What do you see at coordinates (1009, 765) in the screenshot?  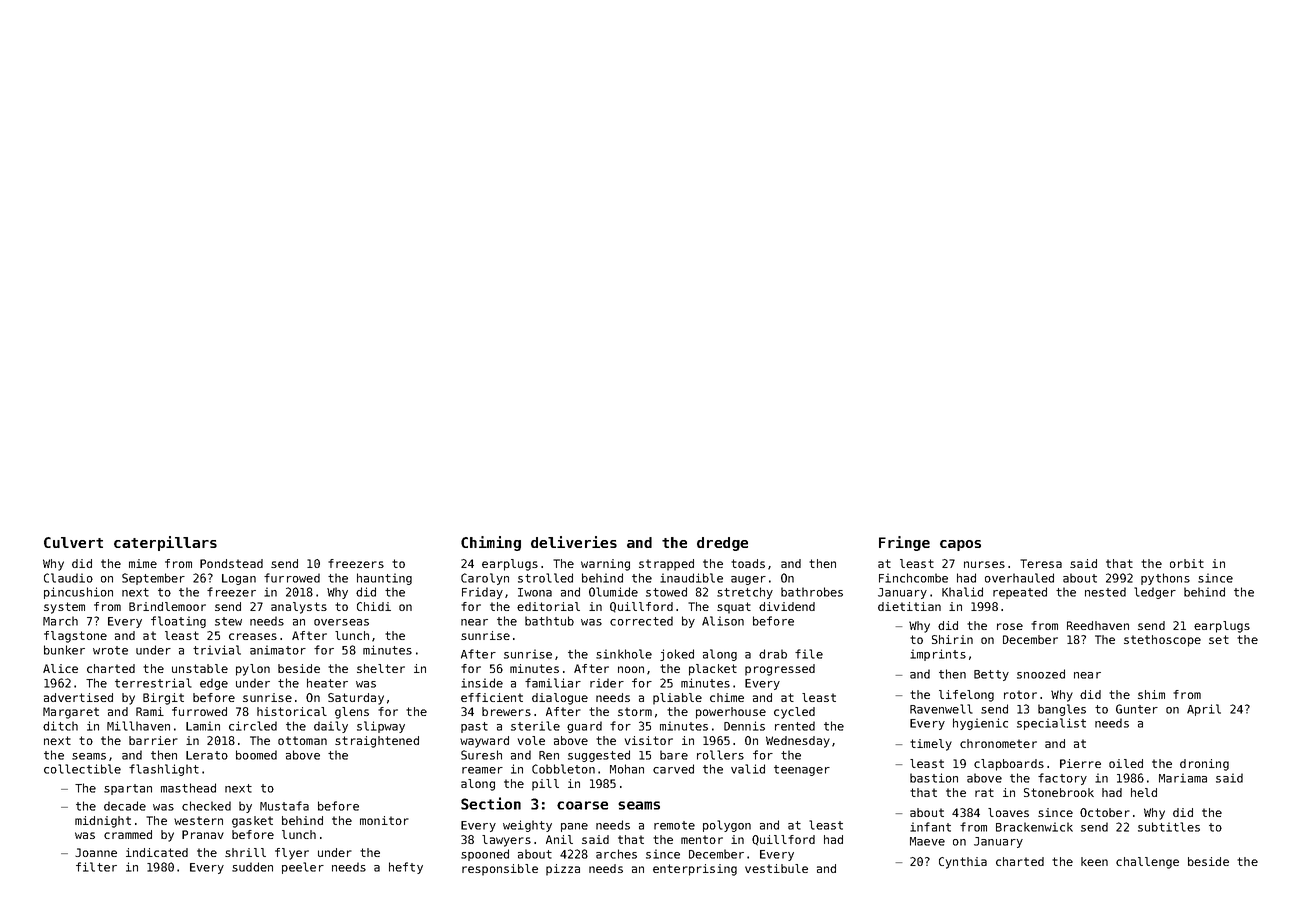 I see `clapboards` at bounding box center [1009, 765].
